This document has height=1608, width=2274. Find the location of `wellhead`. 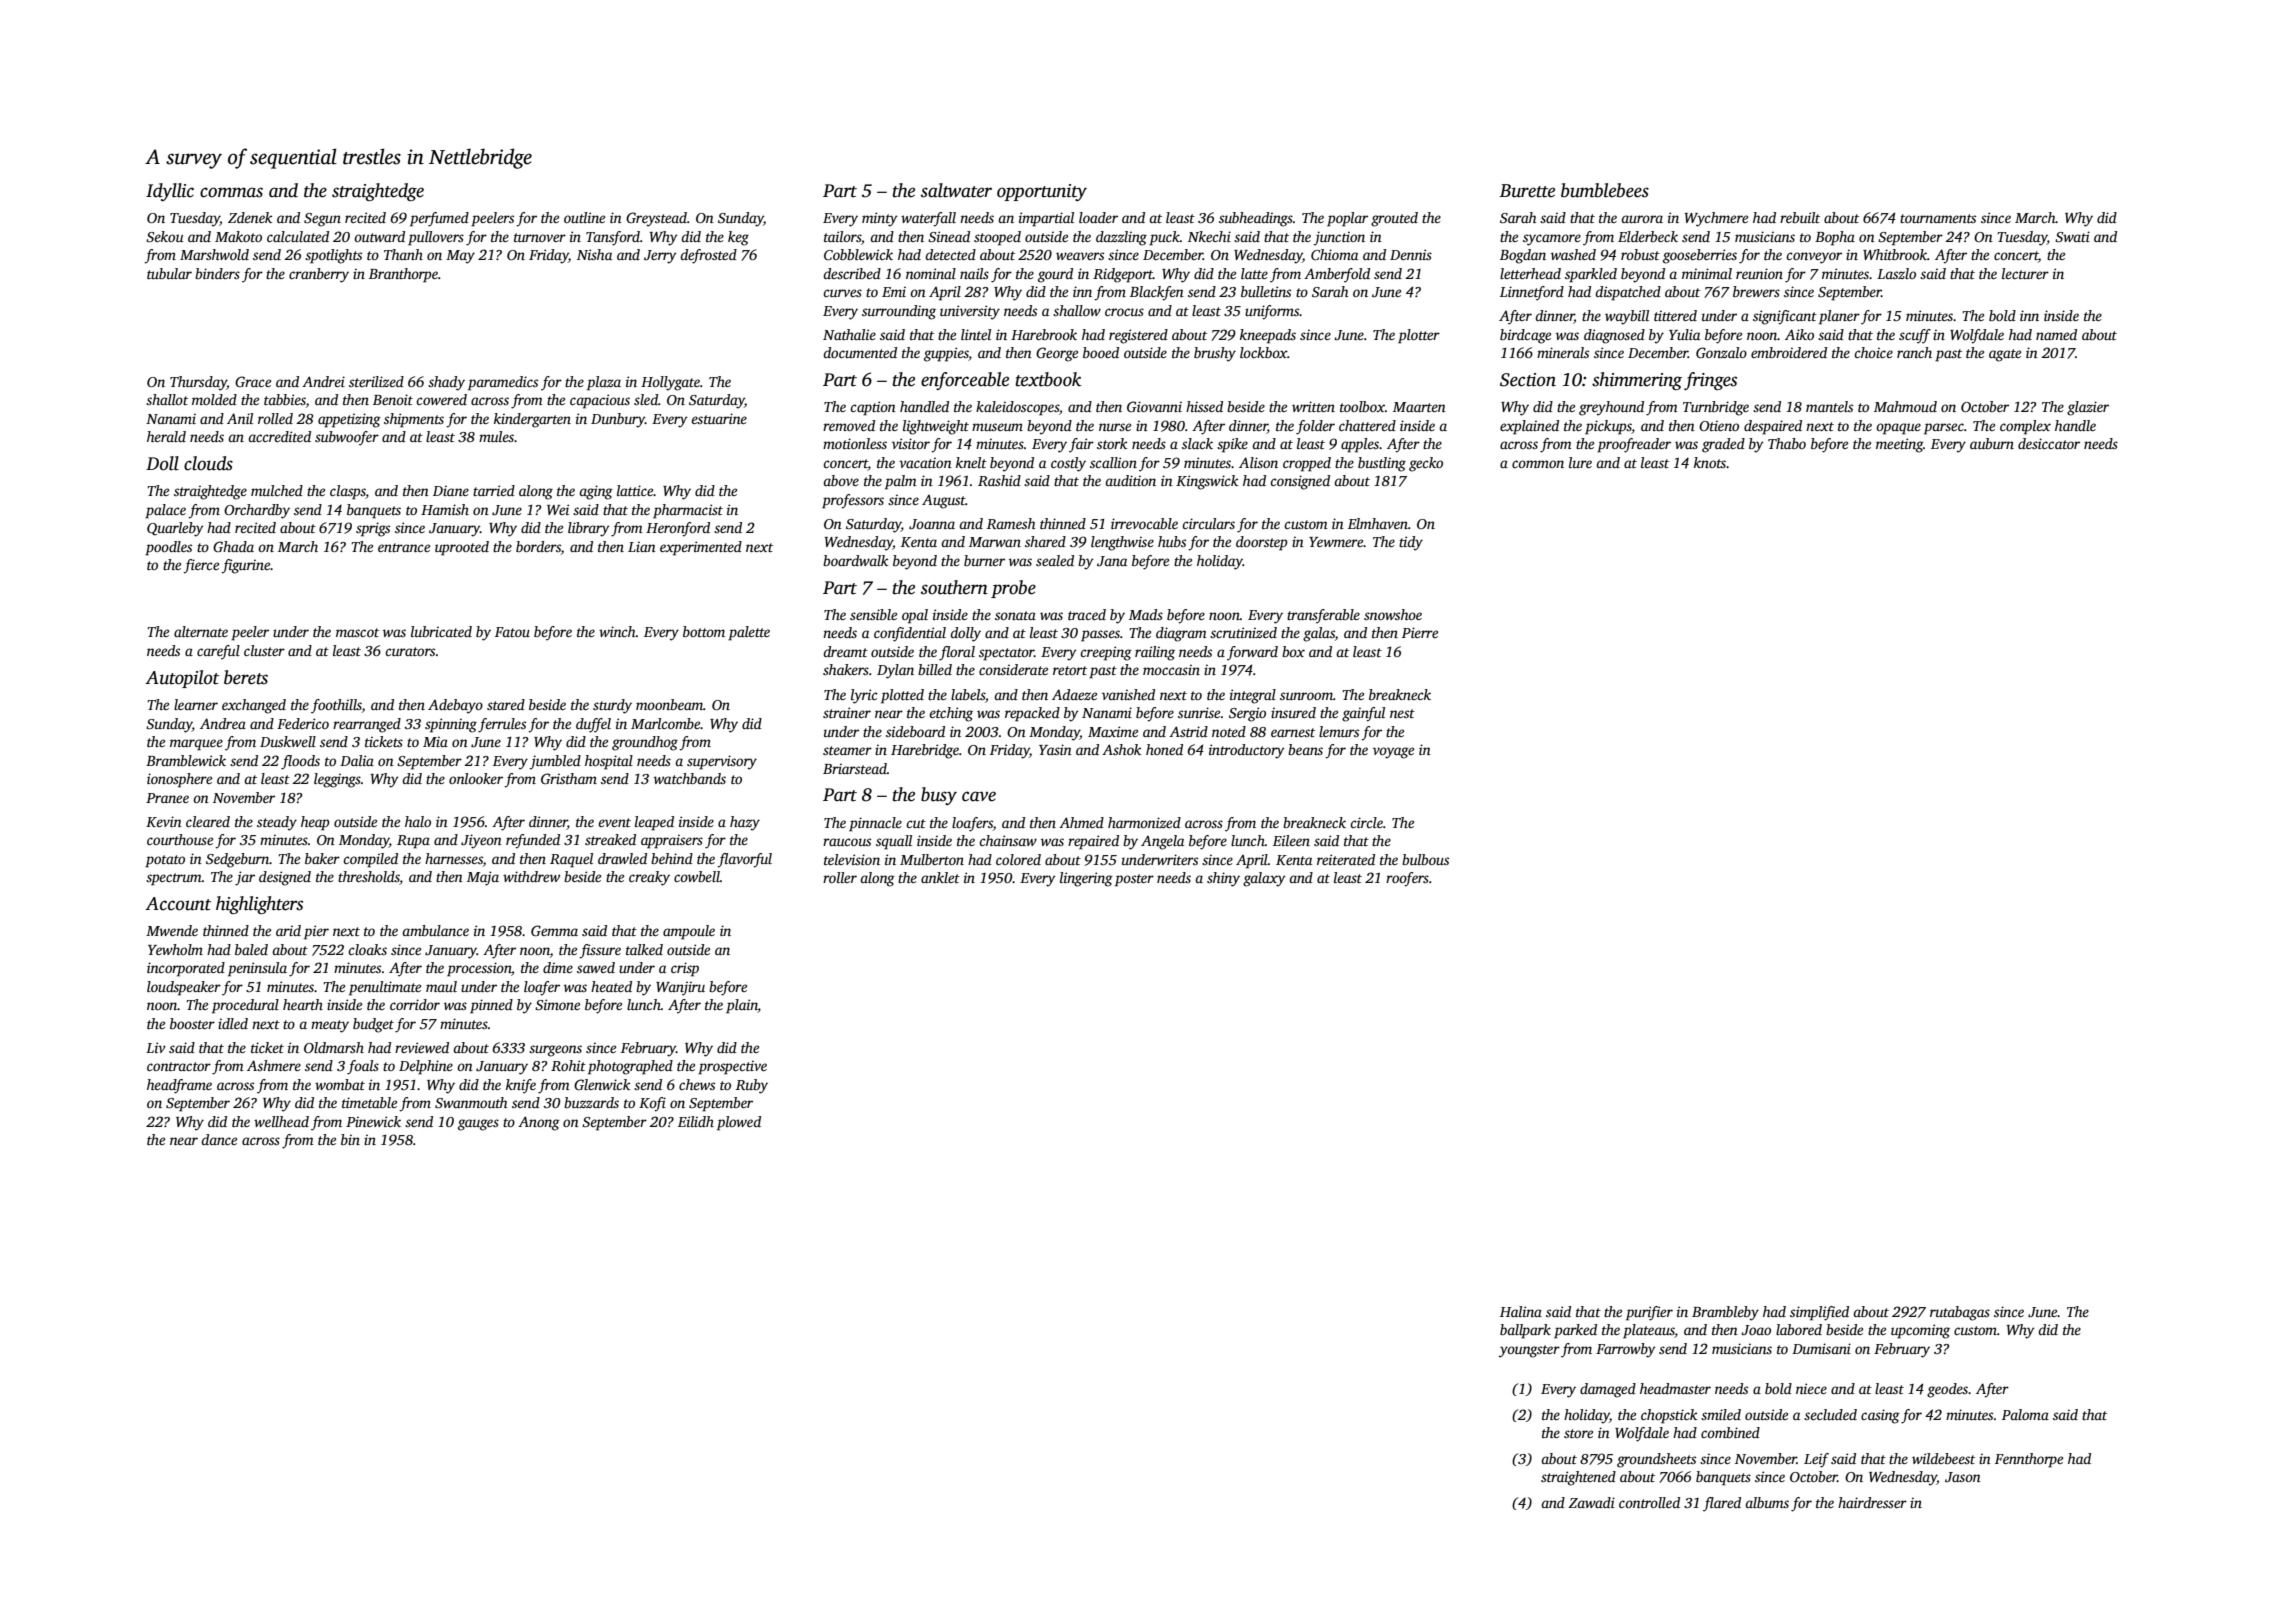

wellhead is located at coordinates (281, 1121).
